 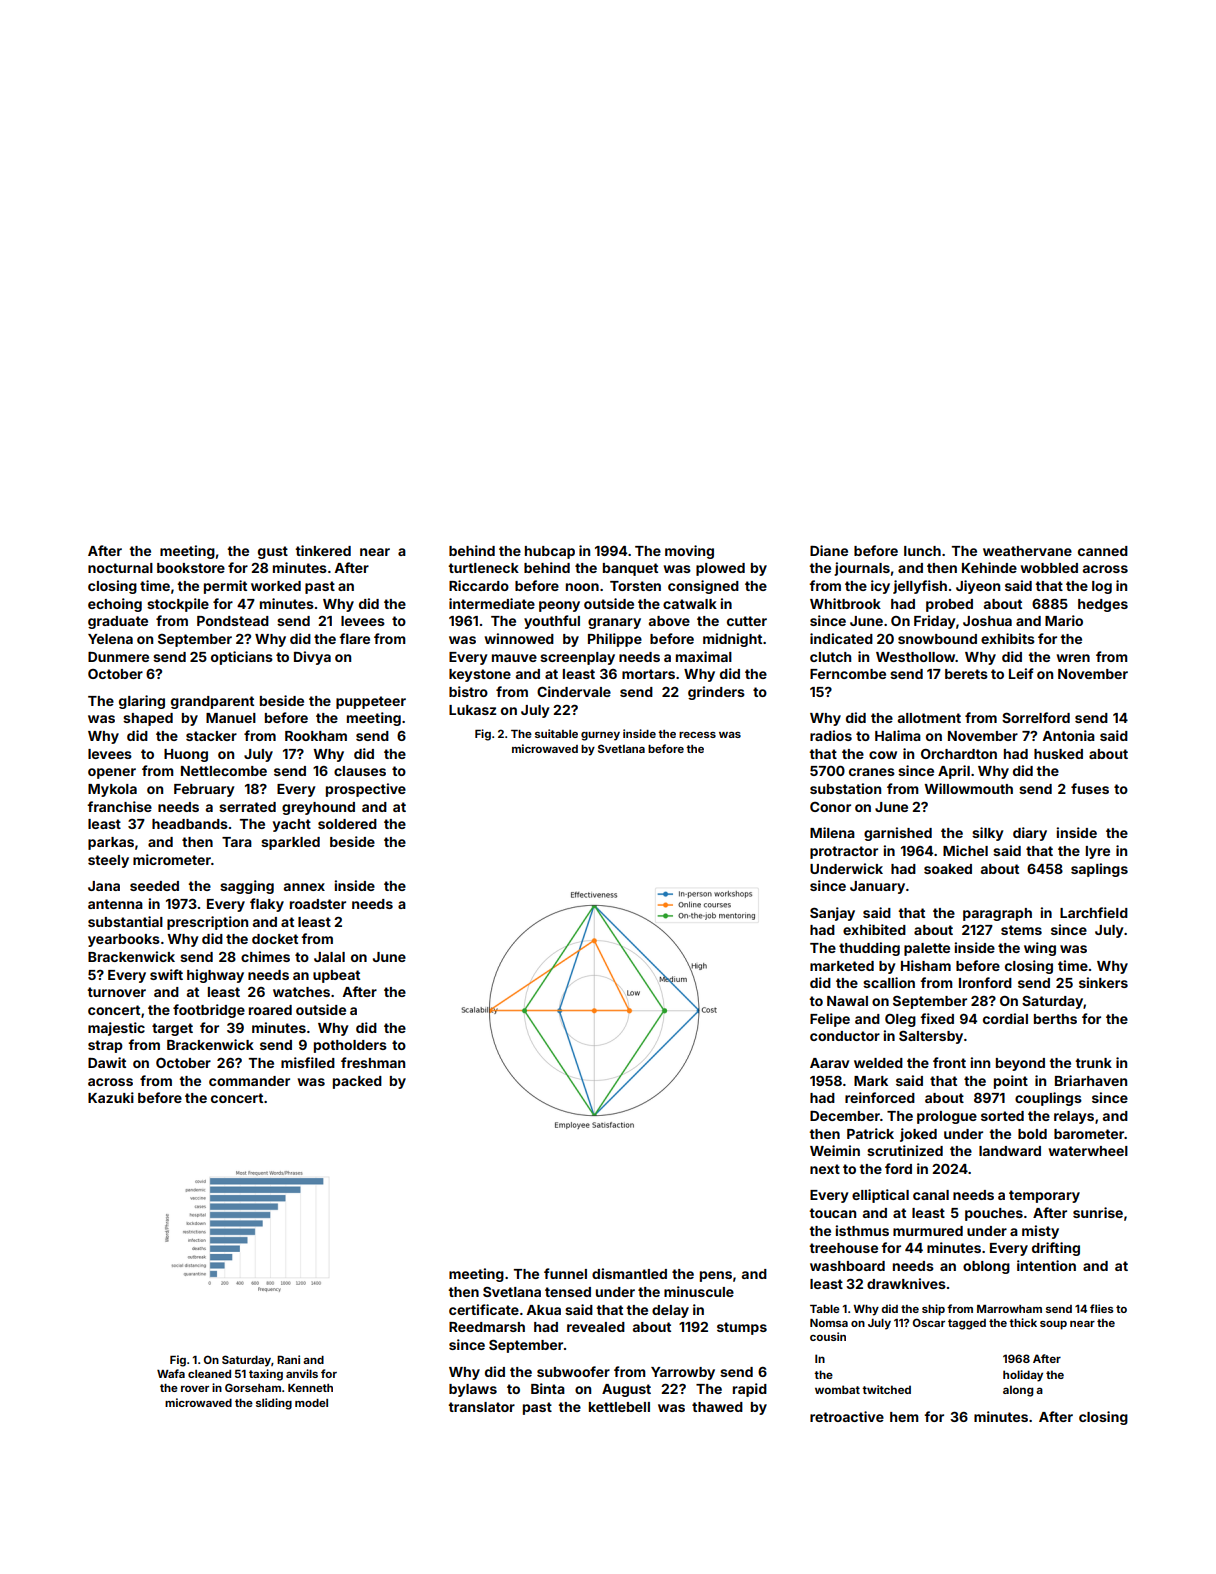 I want to click on thawed, so click(x=717, y=1407).
